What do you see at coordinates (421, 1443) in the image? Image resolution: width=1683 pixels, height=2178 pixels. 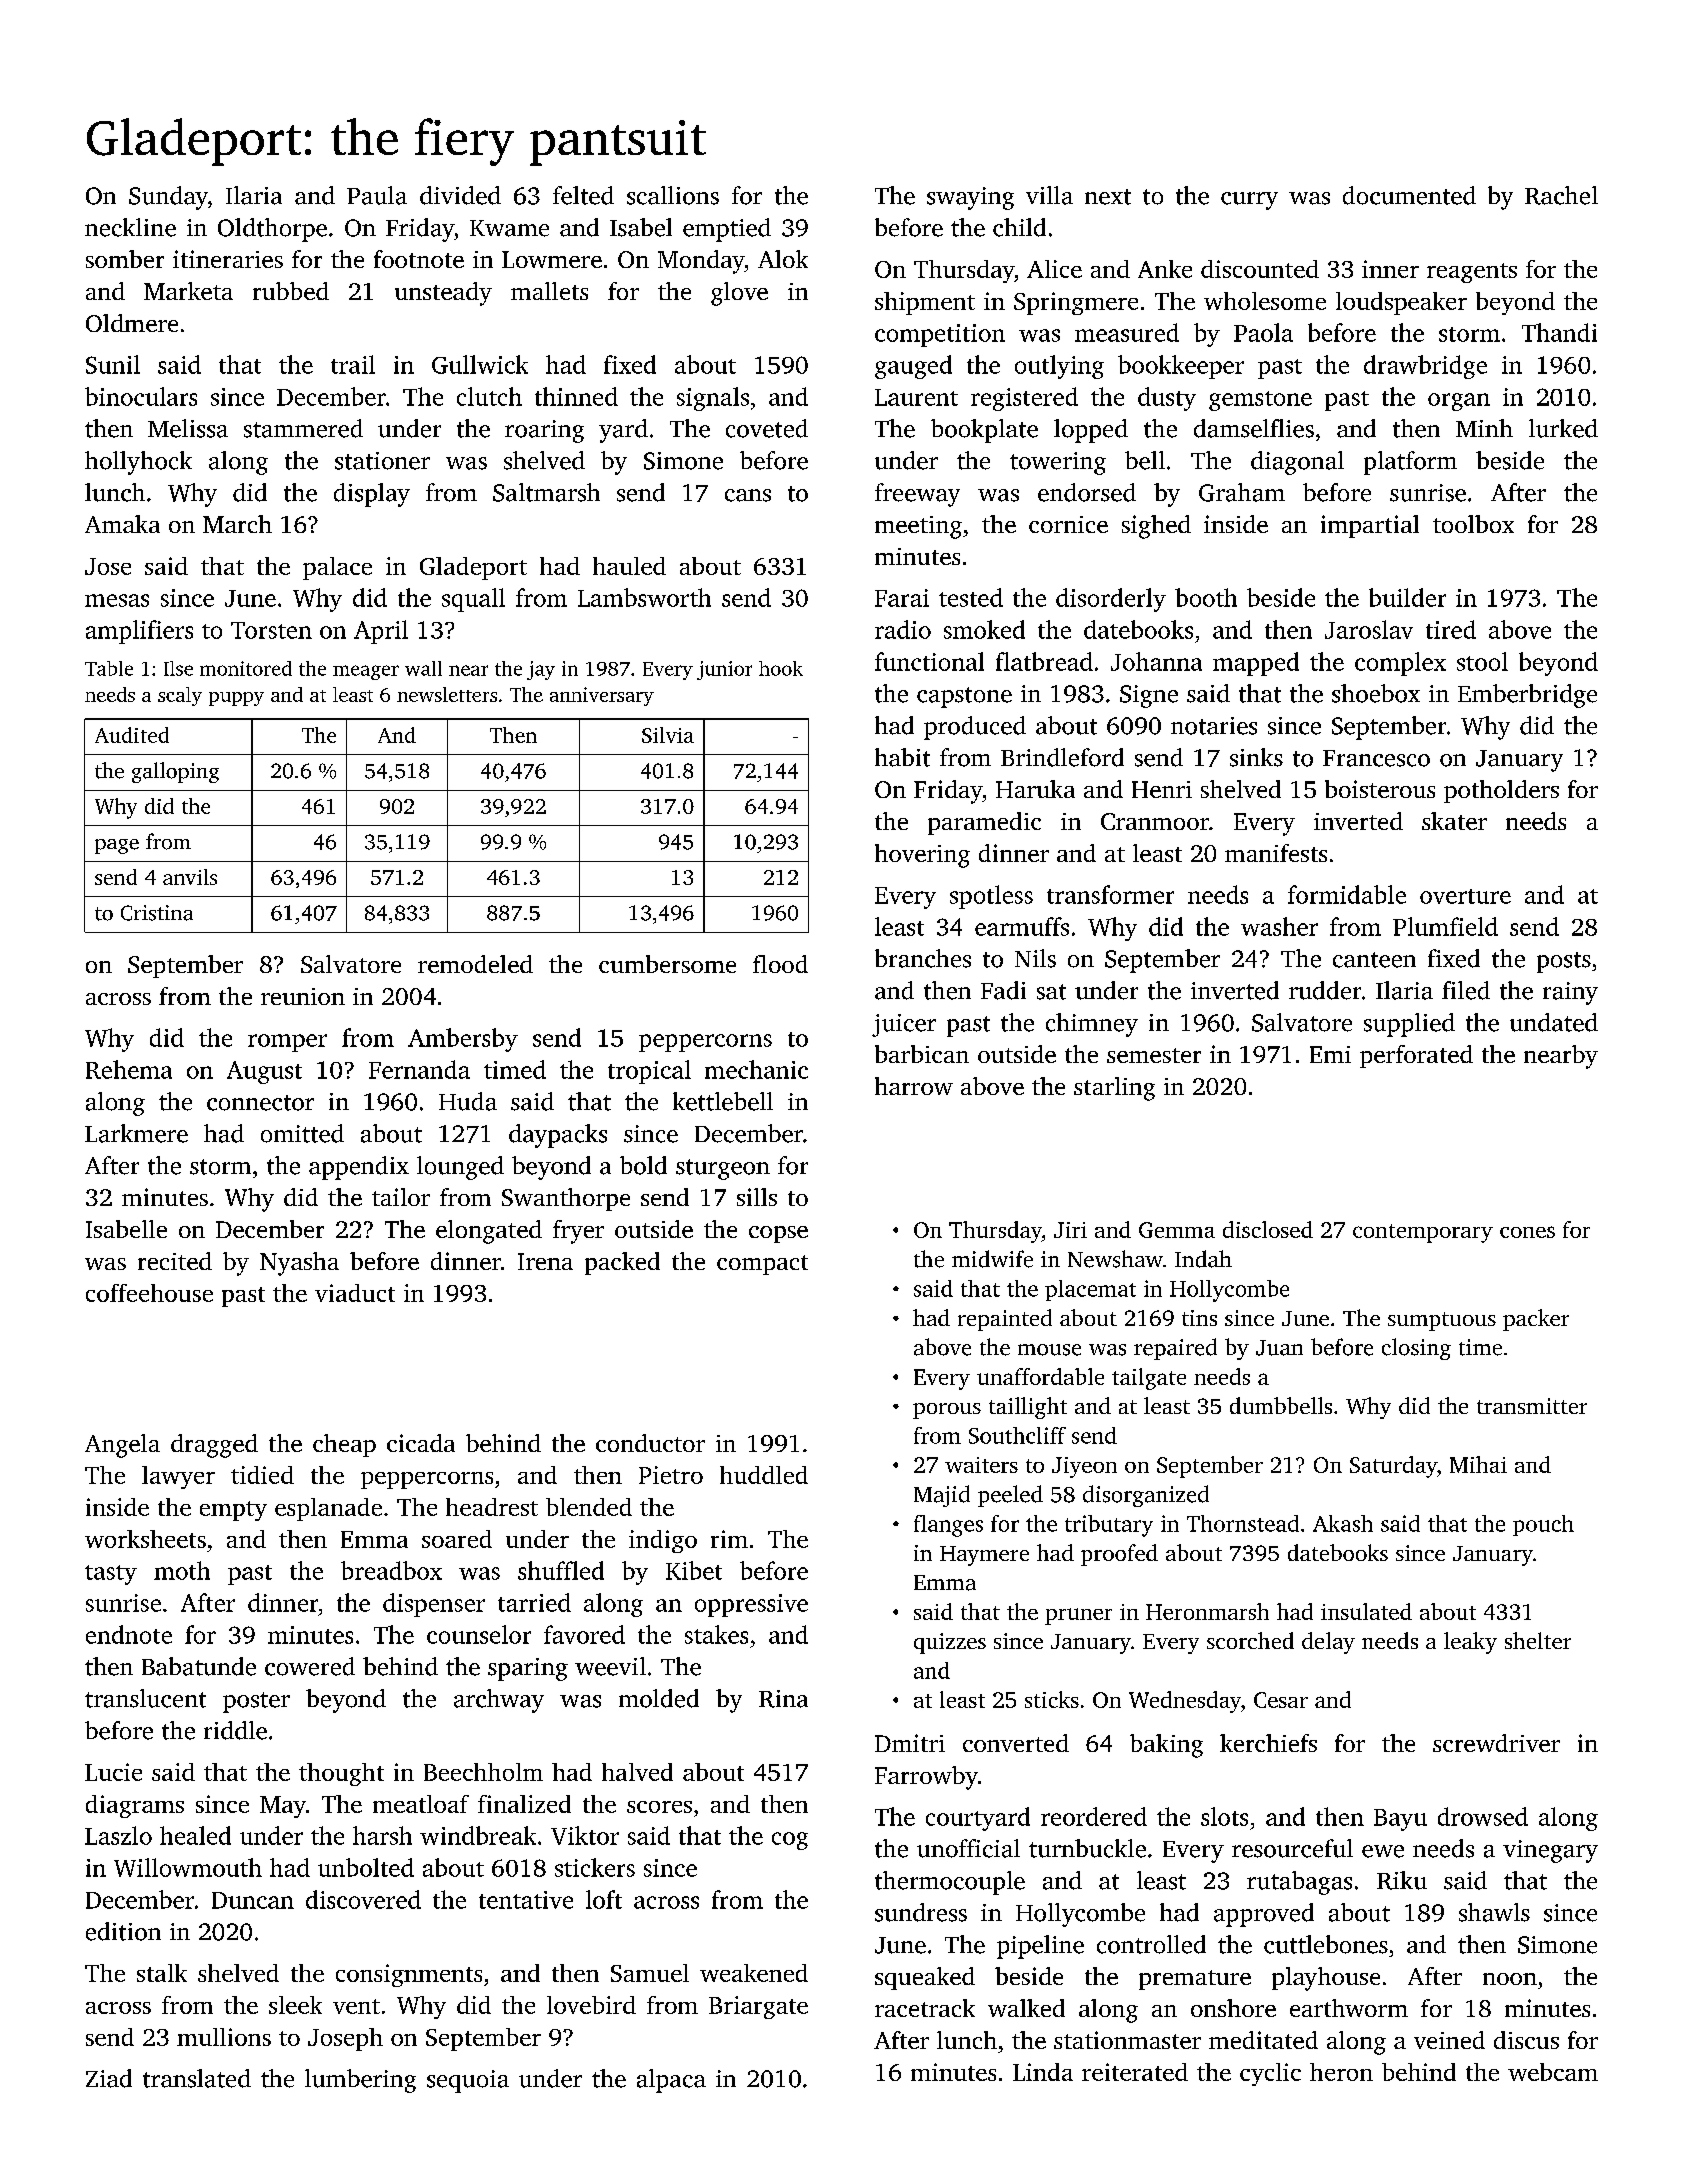 I see `cicada` at bounding box center [421, 1443].
